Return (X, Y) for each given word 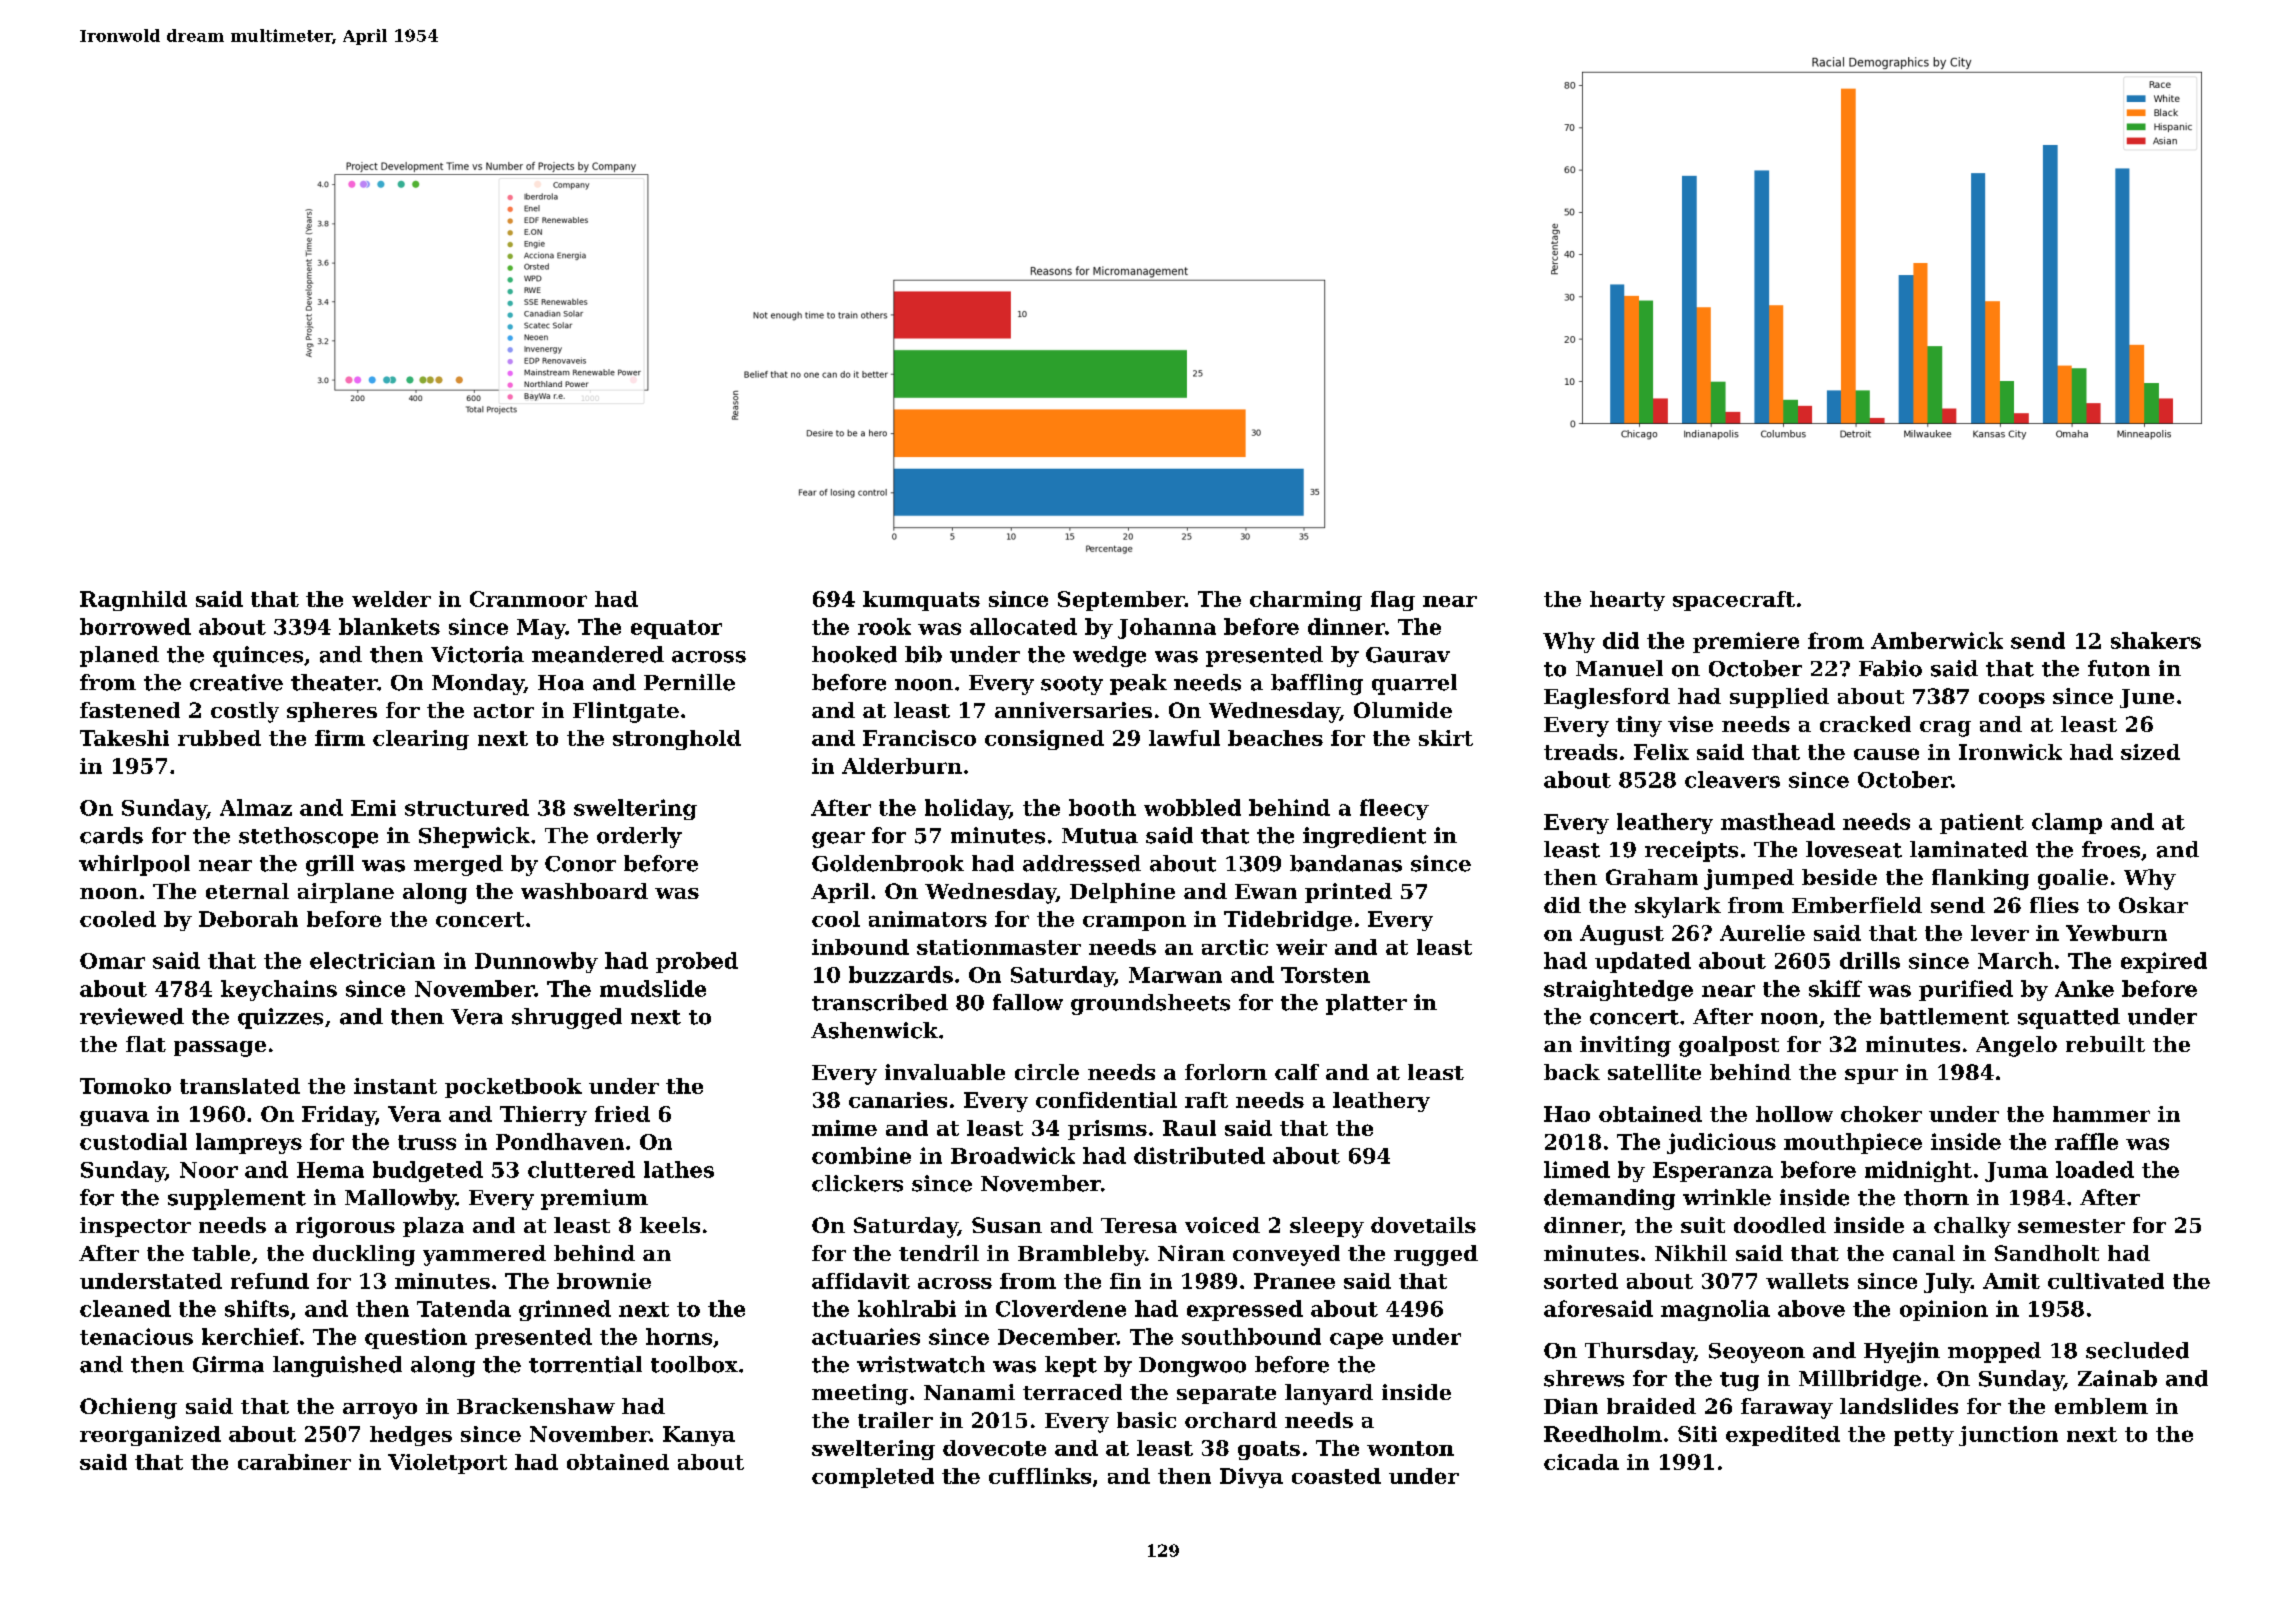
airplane (346, 893)
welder (391, 599)
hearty (1627, 601)
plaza (433, 1227)
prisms (1107, 1130)
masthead (1778, 821)
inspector (135, 1227)
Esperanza (1713, 1172)
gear (838, 840)
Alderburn (902, 766)
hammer (2101, 1114)
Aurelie (1762, 933)
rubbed (219, 738)
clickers (857, 1183)
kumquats (921, 601)
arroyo (380, 1411)
